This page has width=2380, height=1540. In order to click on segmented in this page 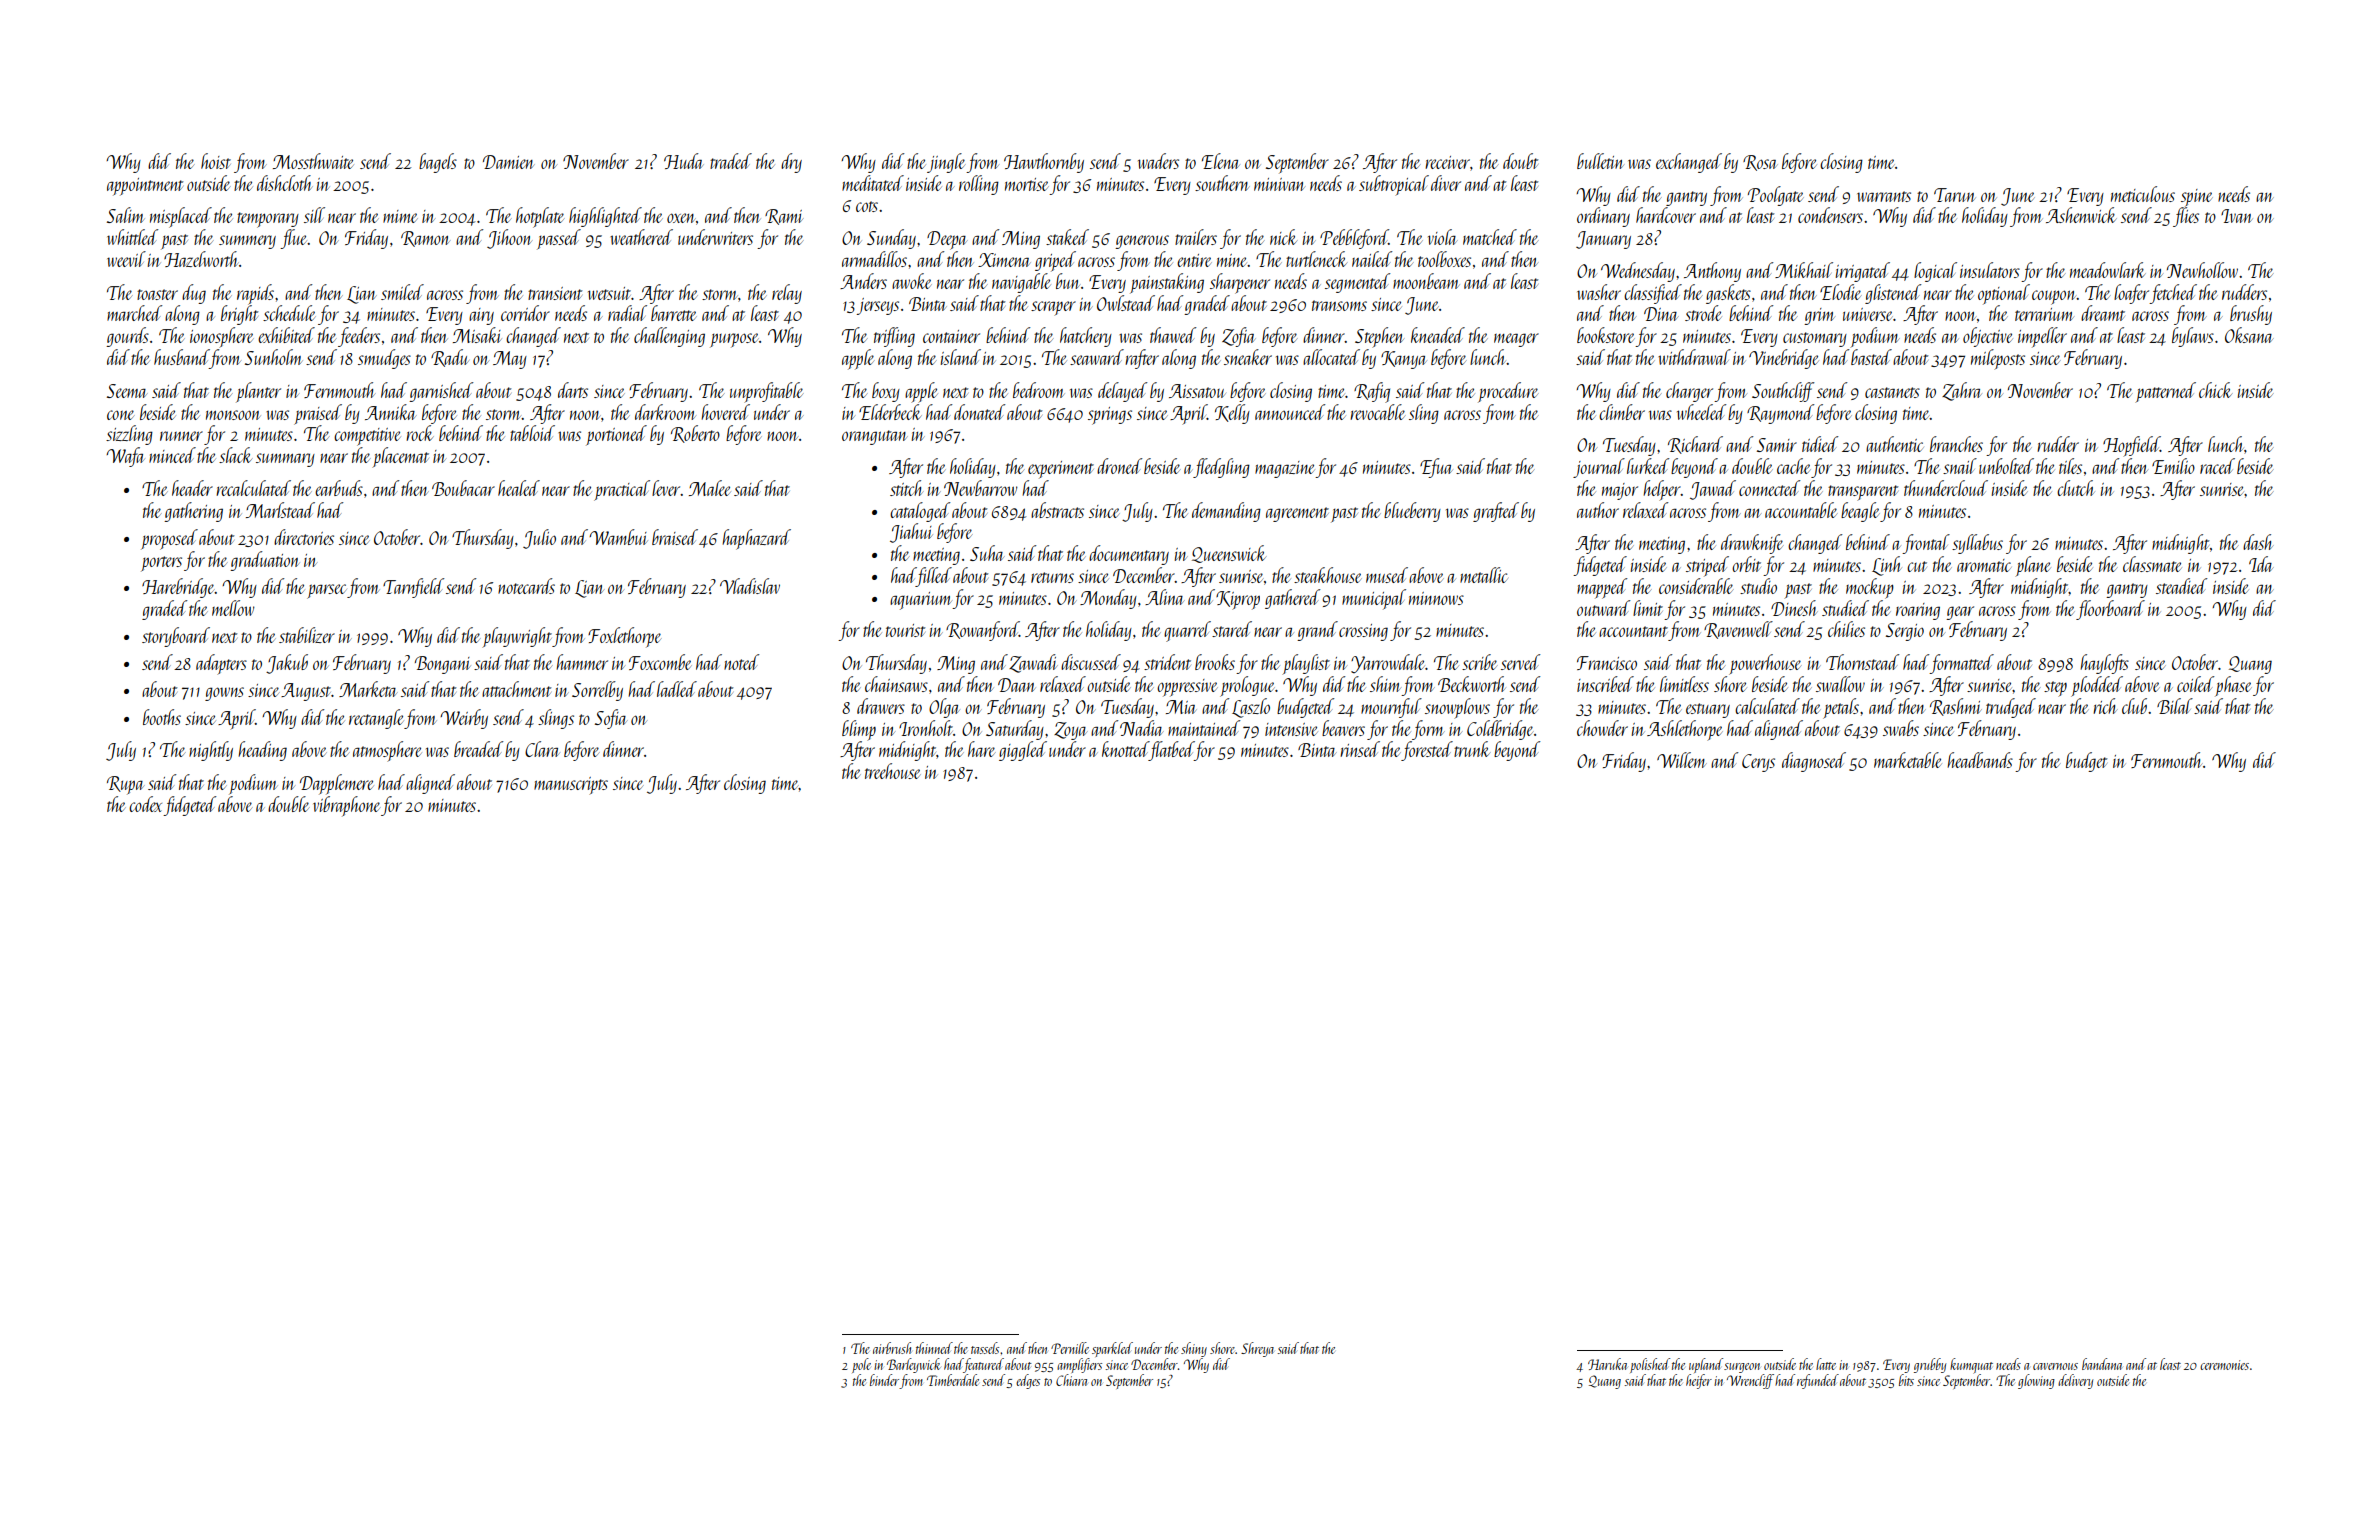, I will do `click(1357, 283)`.
